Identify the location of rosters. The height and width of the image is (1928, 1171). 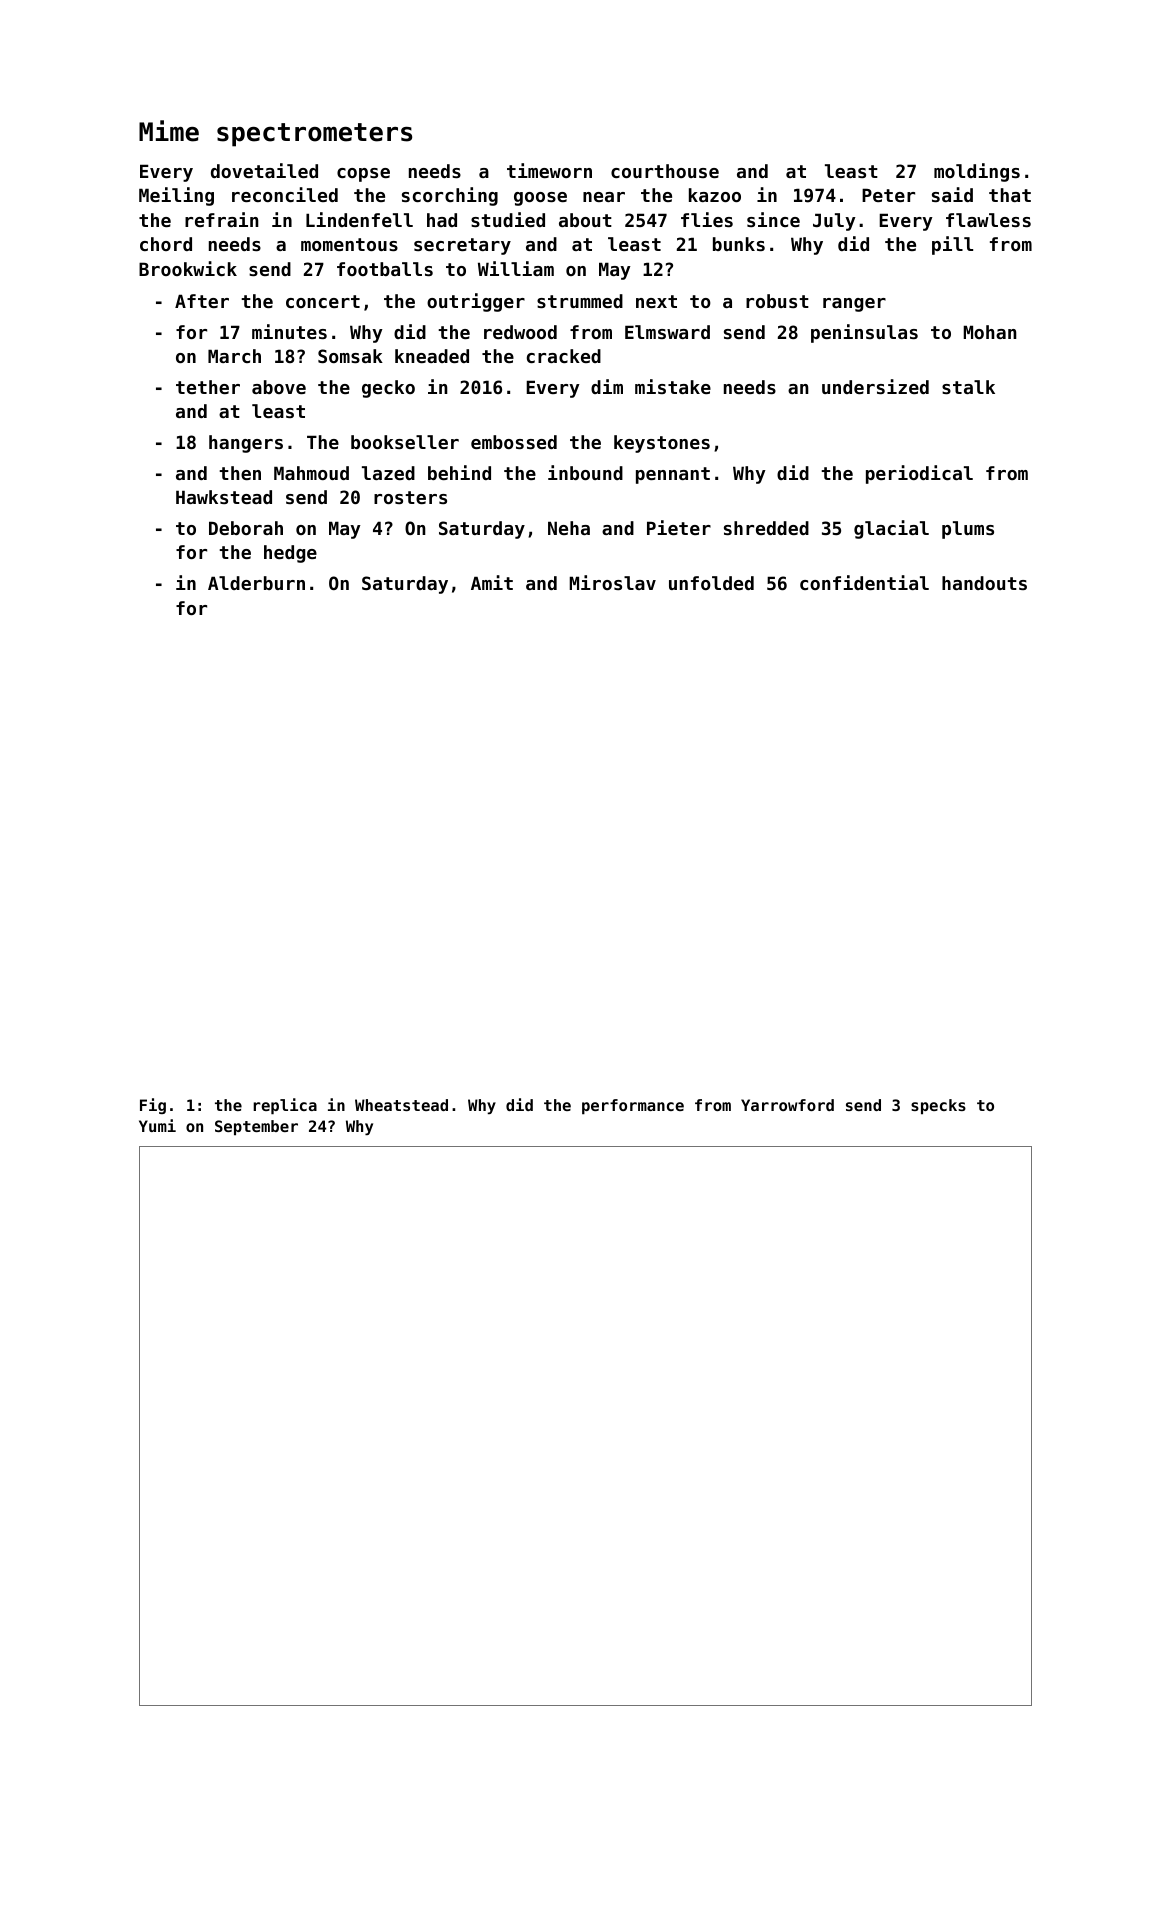
(410, 497).
